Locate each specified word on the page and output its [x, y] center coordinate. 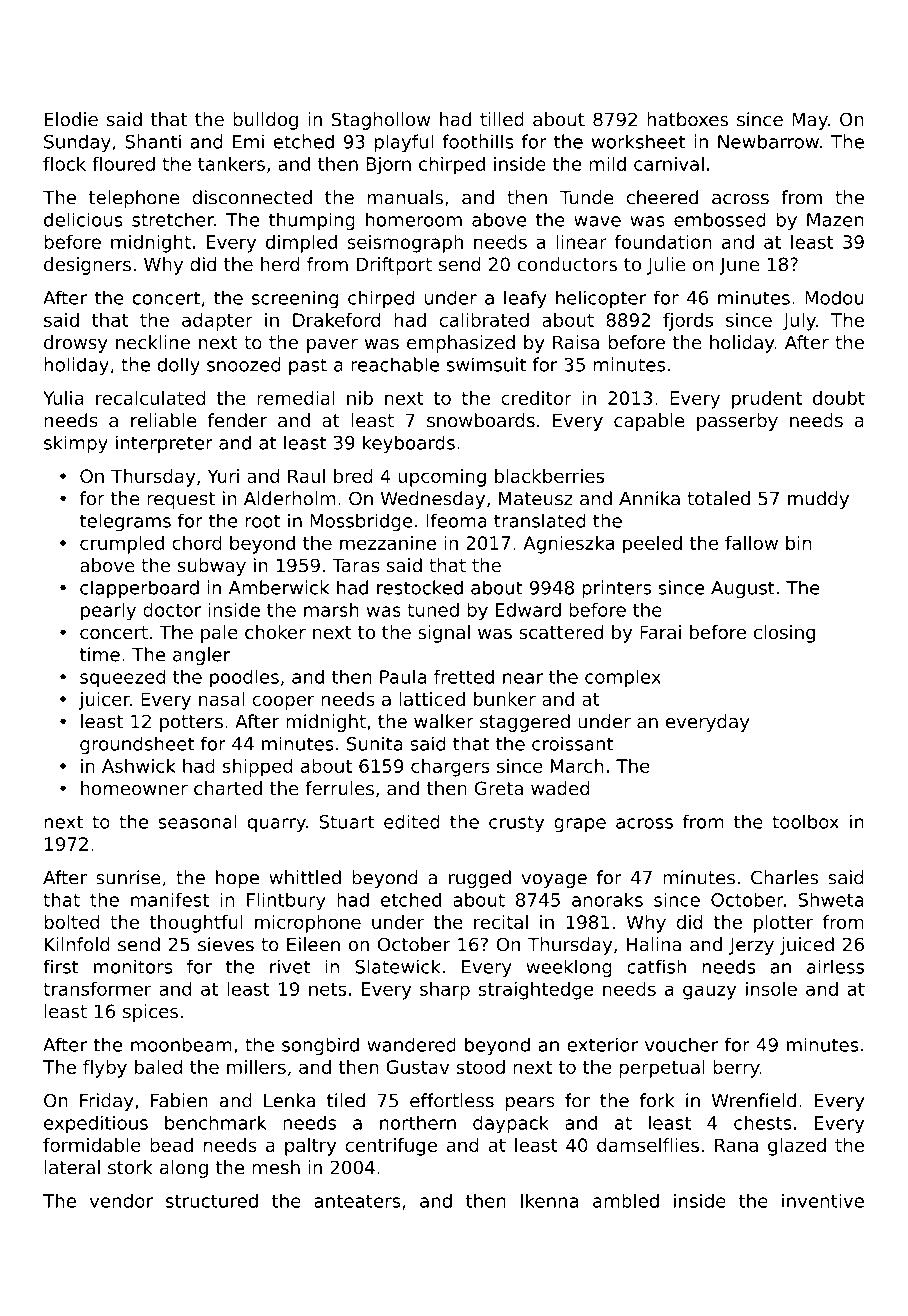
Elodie [71, 119]
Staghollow [381, 121]
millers [256, 1066]
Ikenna [549, 1200]
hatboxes [687, 119]
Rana [736, 1145]
